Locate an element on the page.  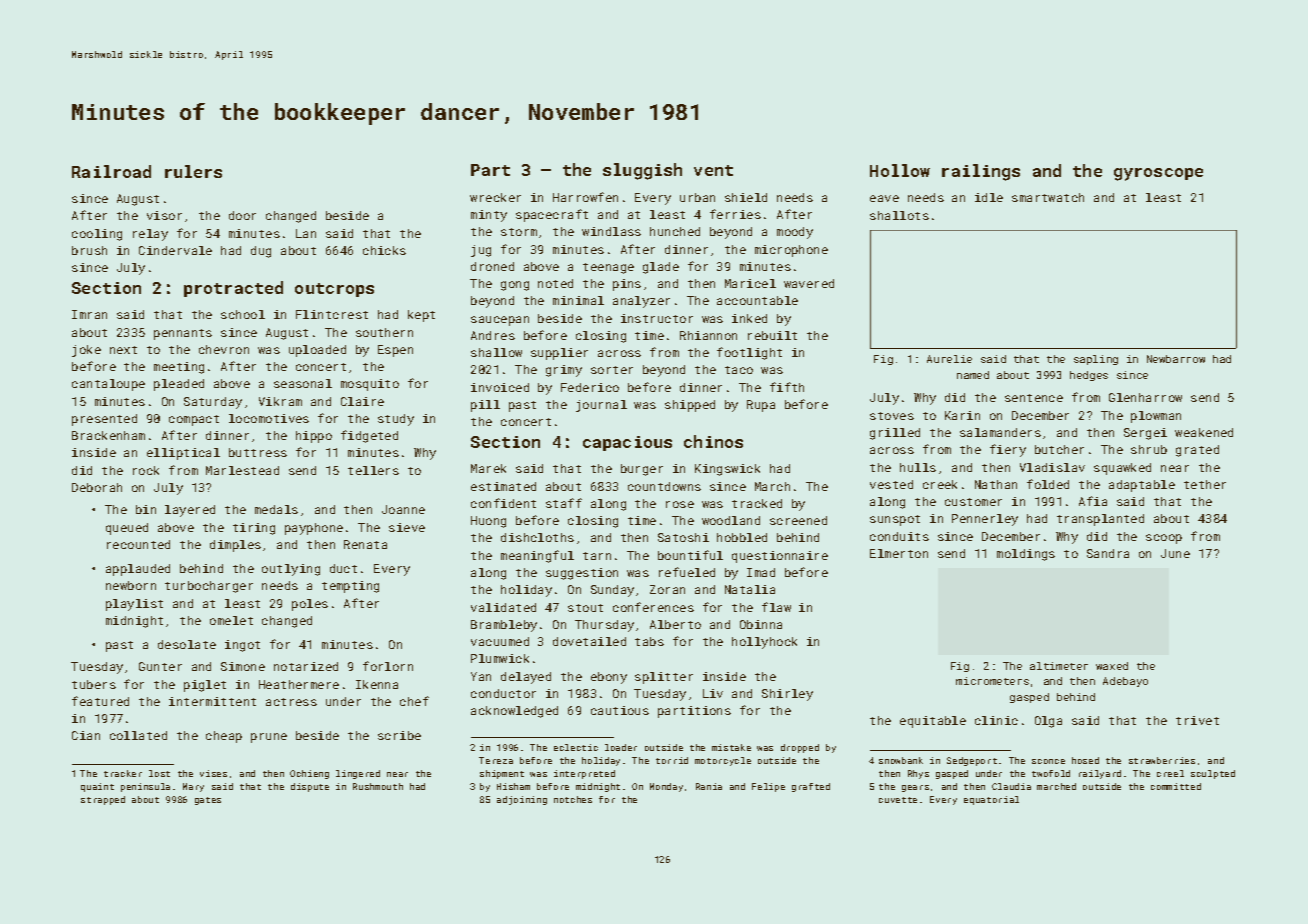
Cindervale is located at coordinates (175, 250).
